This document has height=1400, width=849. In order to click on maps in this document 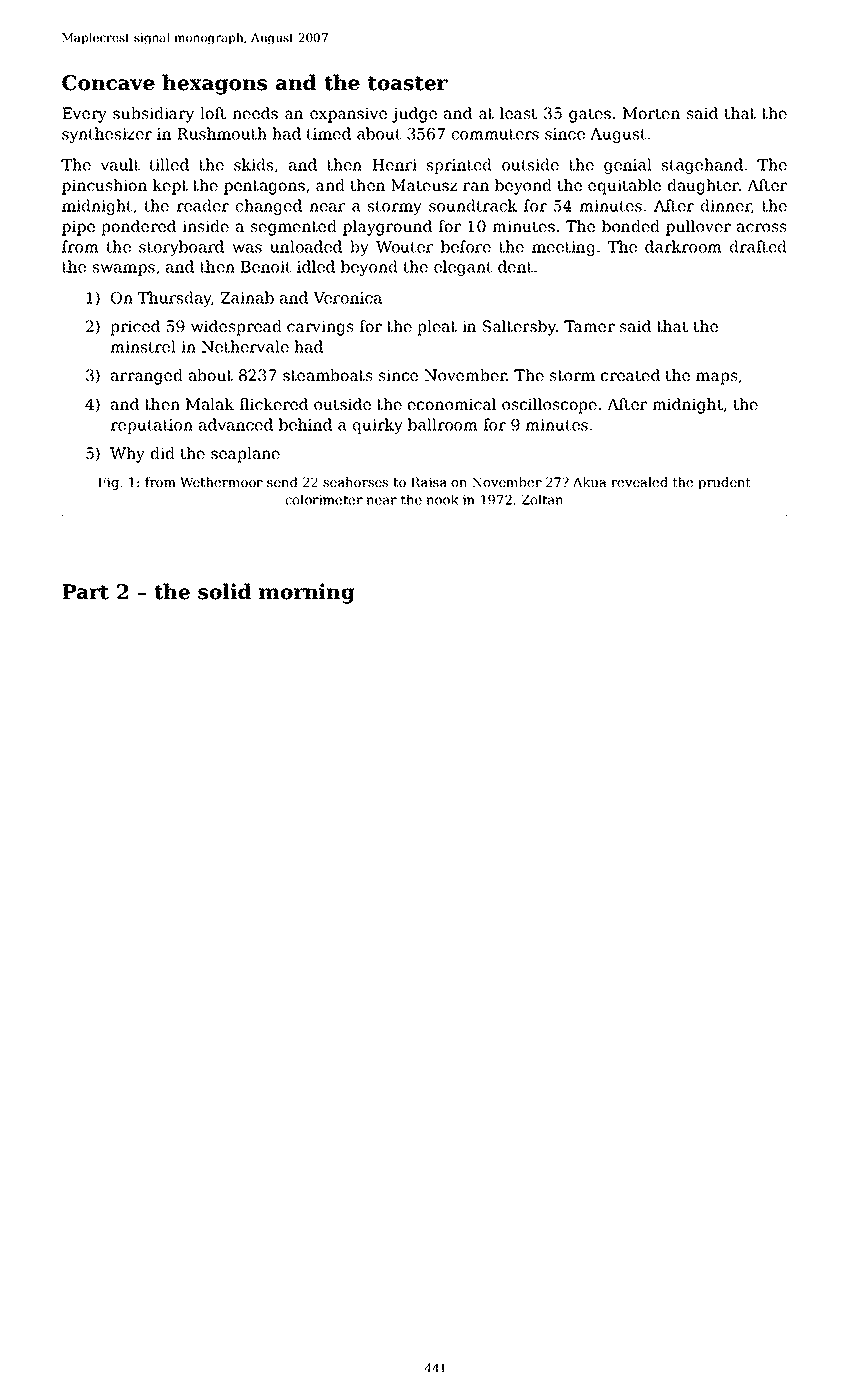, I will do `click(716, 378)`.
